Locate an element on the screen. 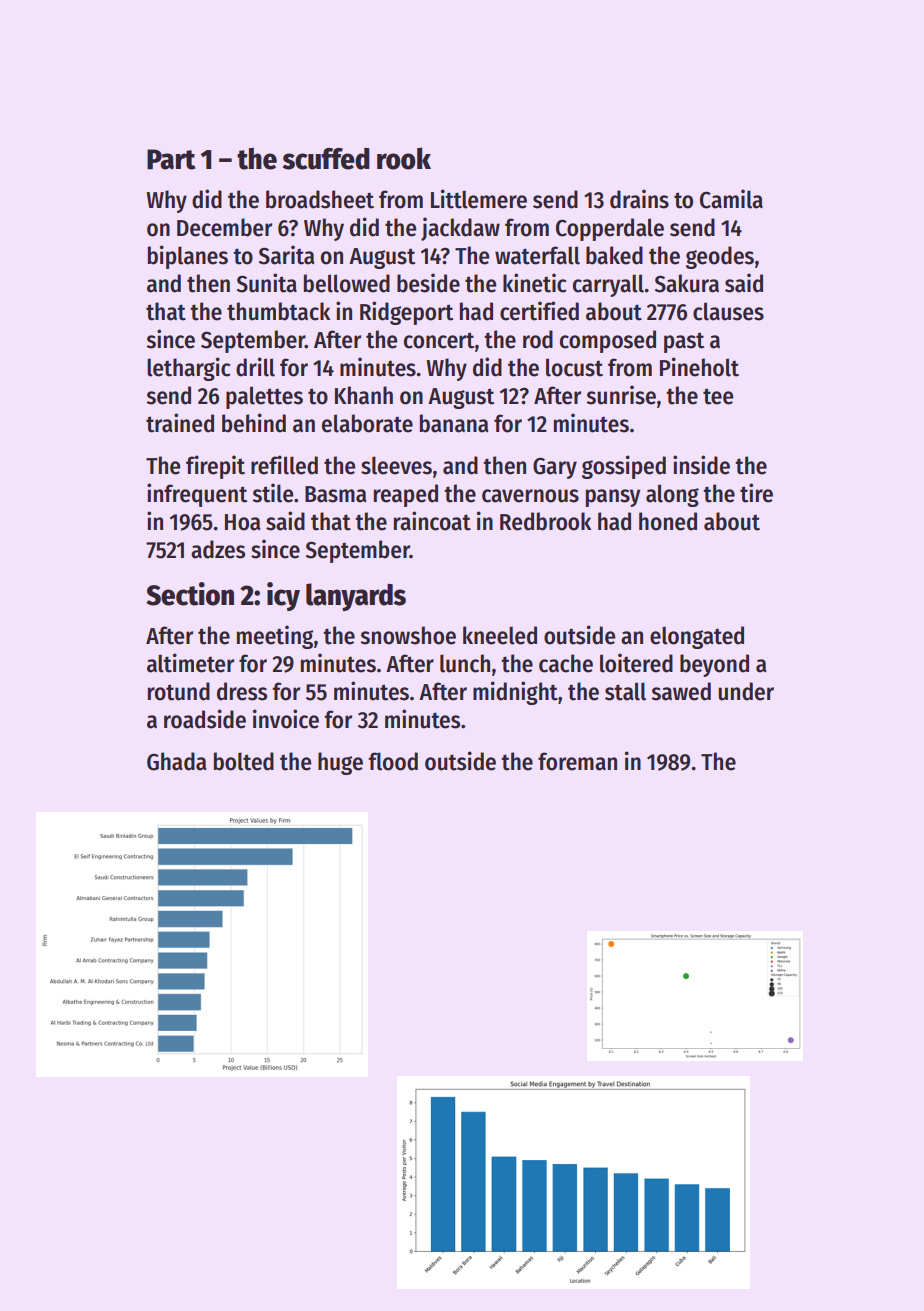 The width and height of the screenshot is (924, 1311). Littlemere is located at coordinates (479, 199).
